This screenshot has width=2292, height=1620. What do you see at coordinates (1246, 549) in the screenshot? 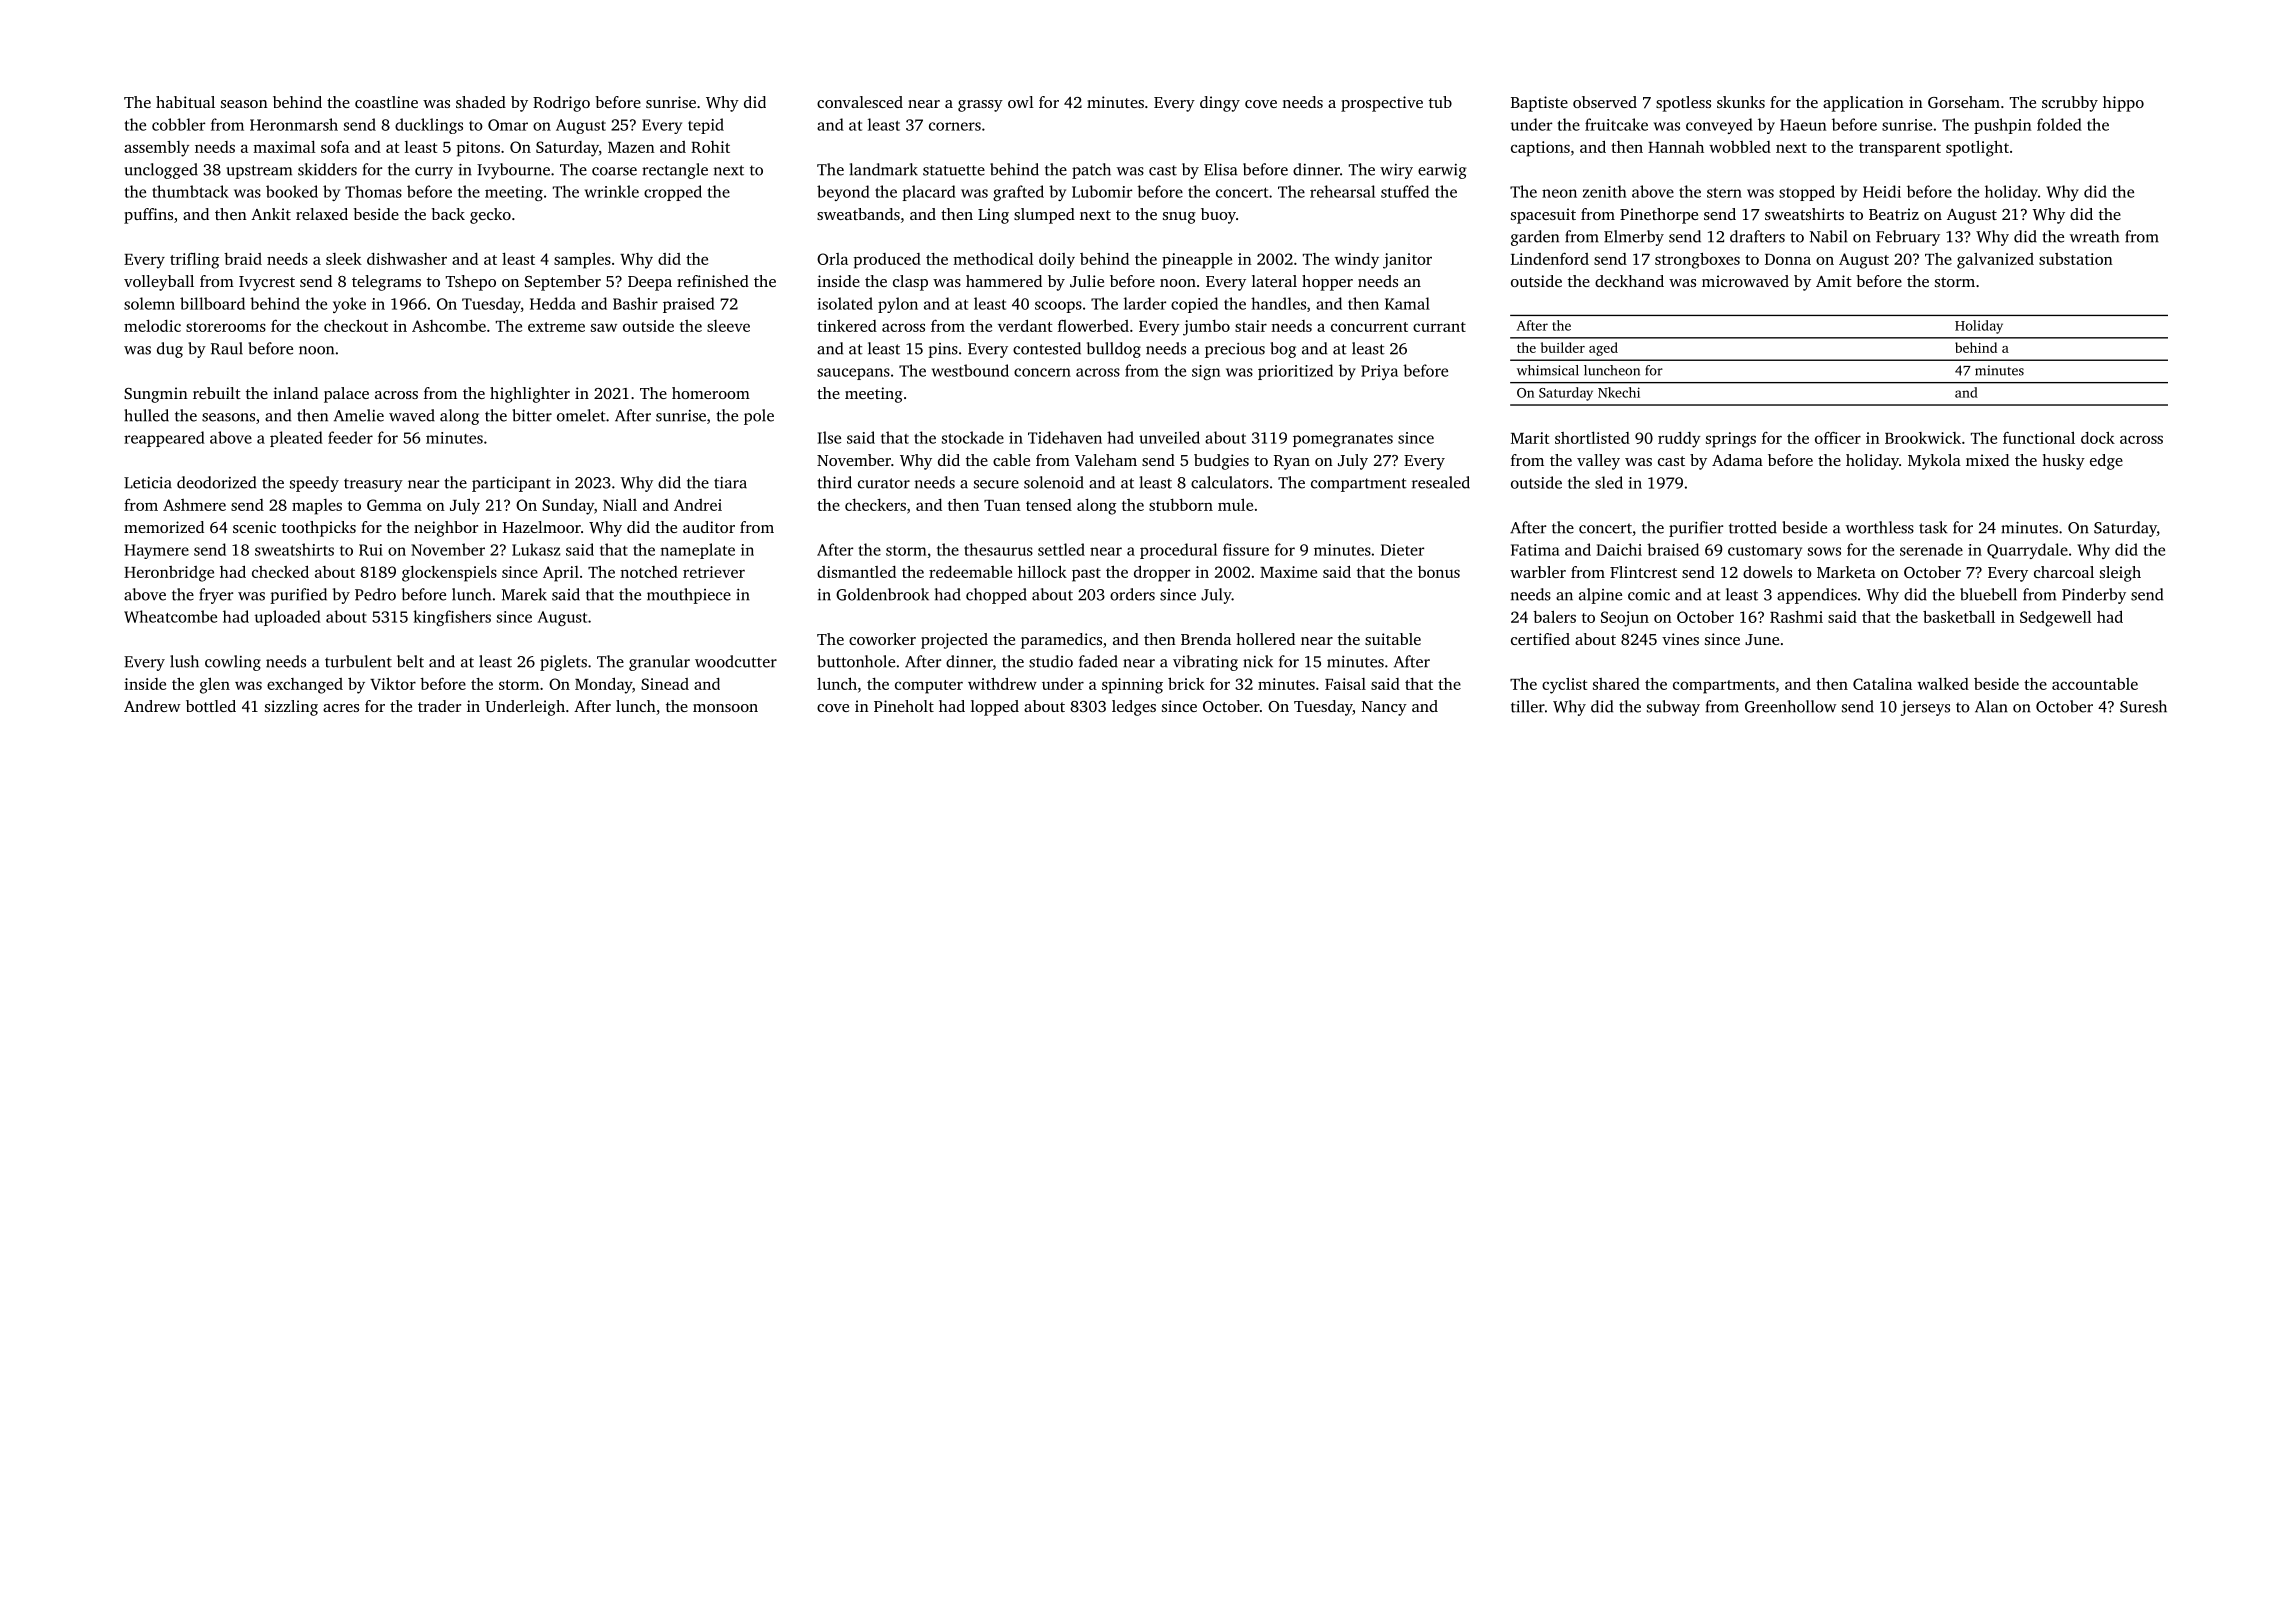
I see `fissure` at bounding box center [1246, 549].
